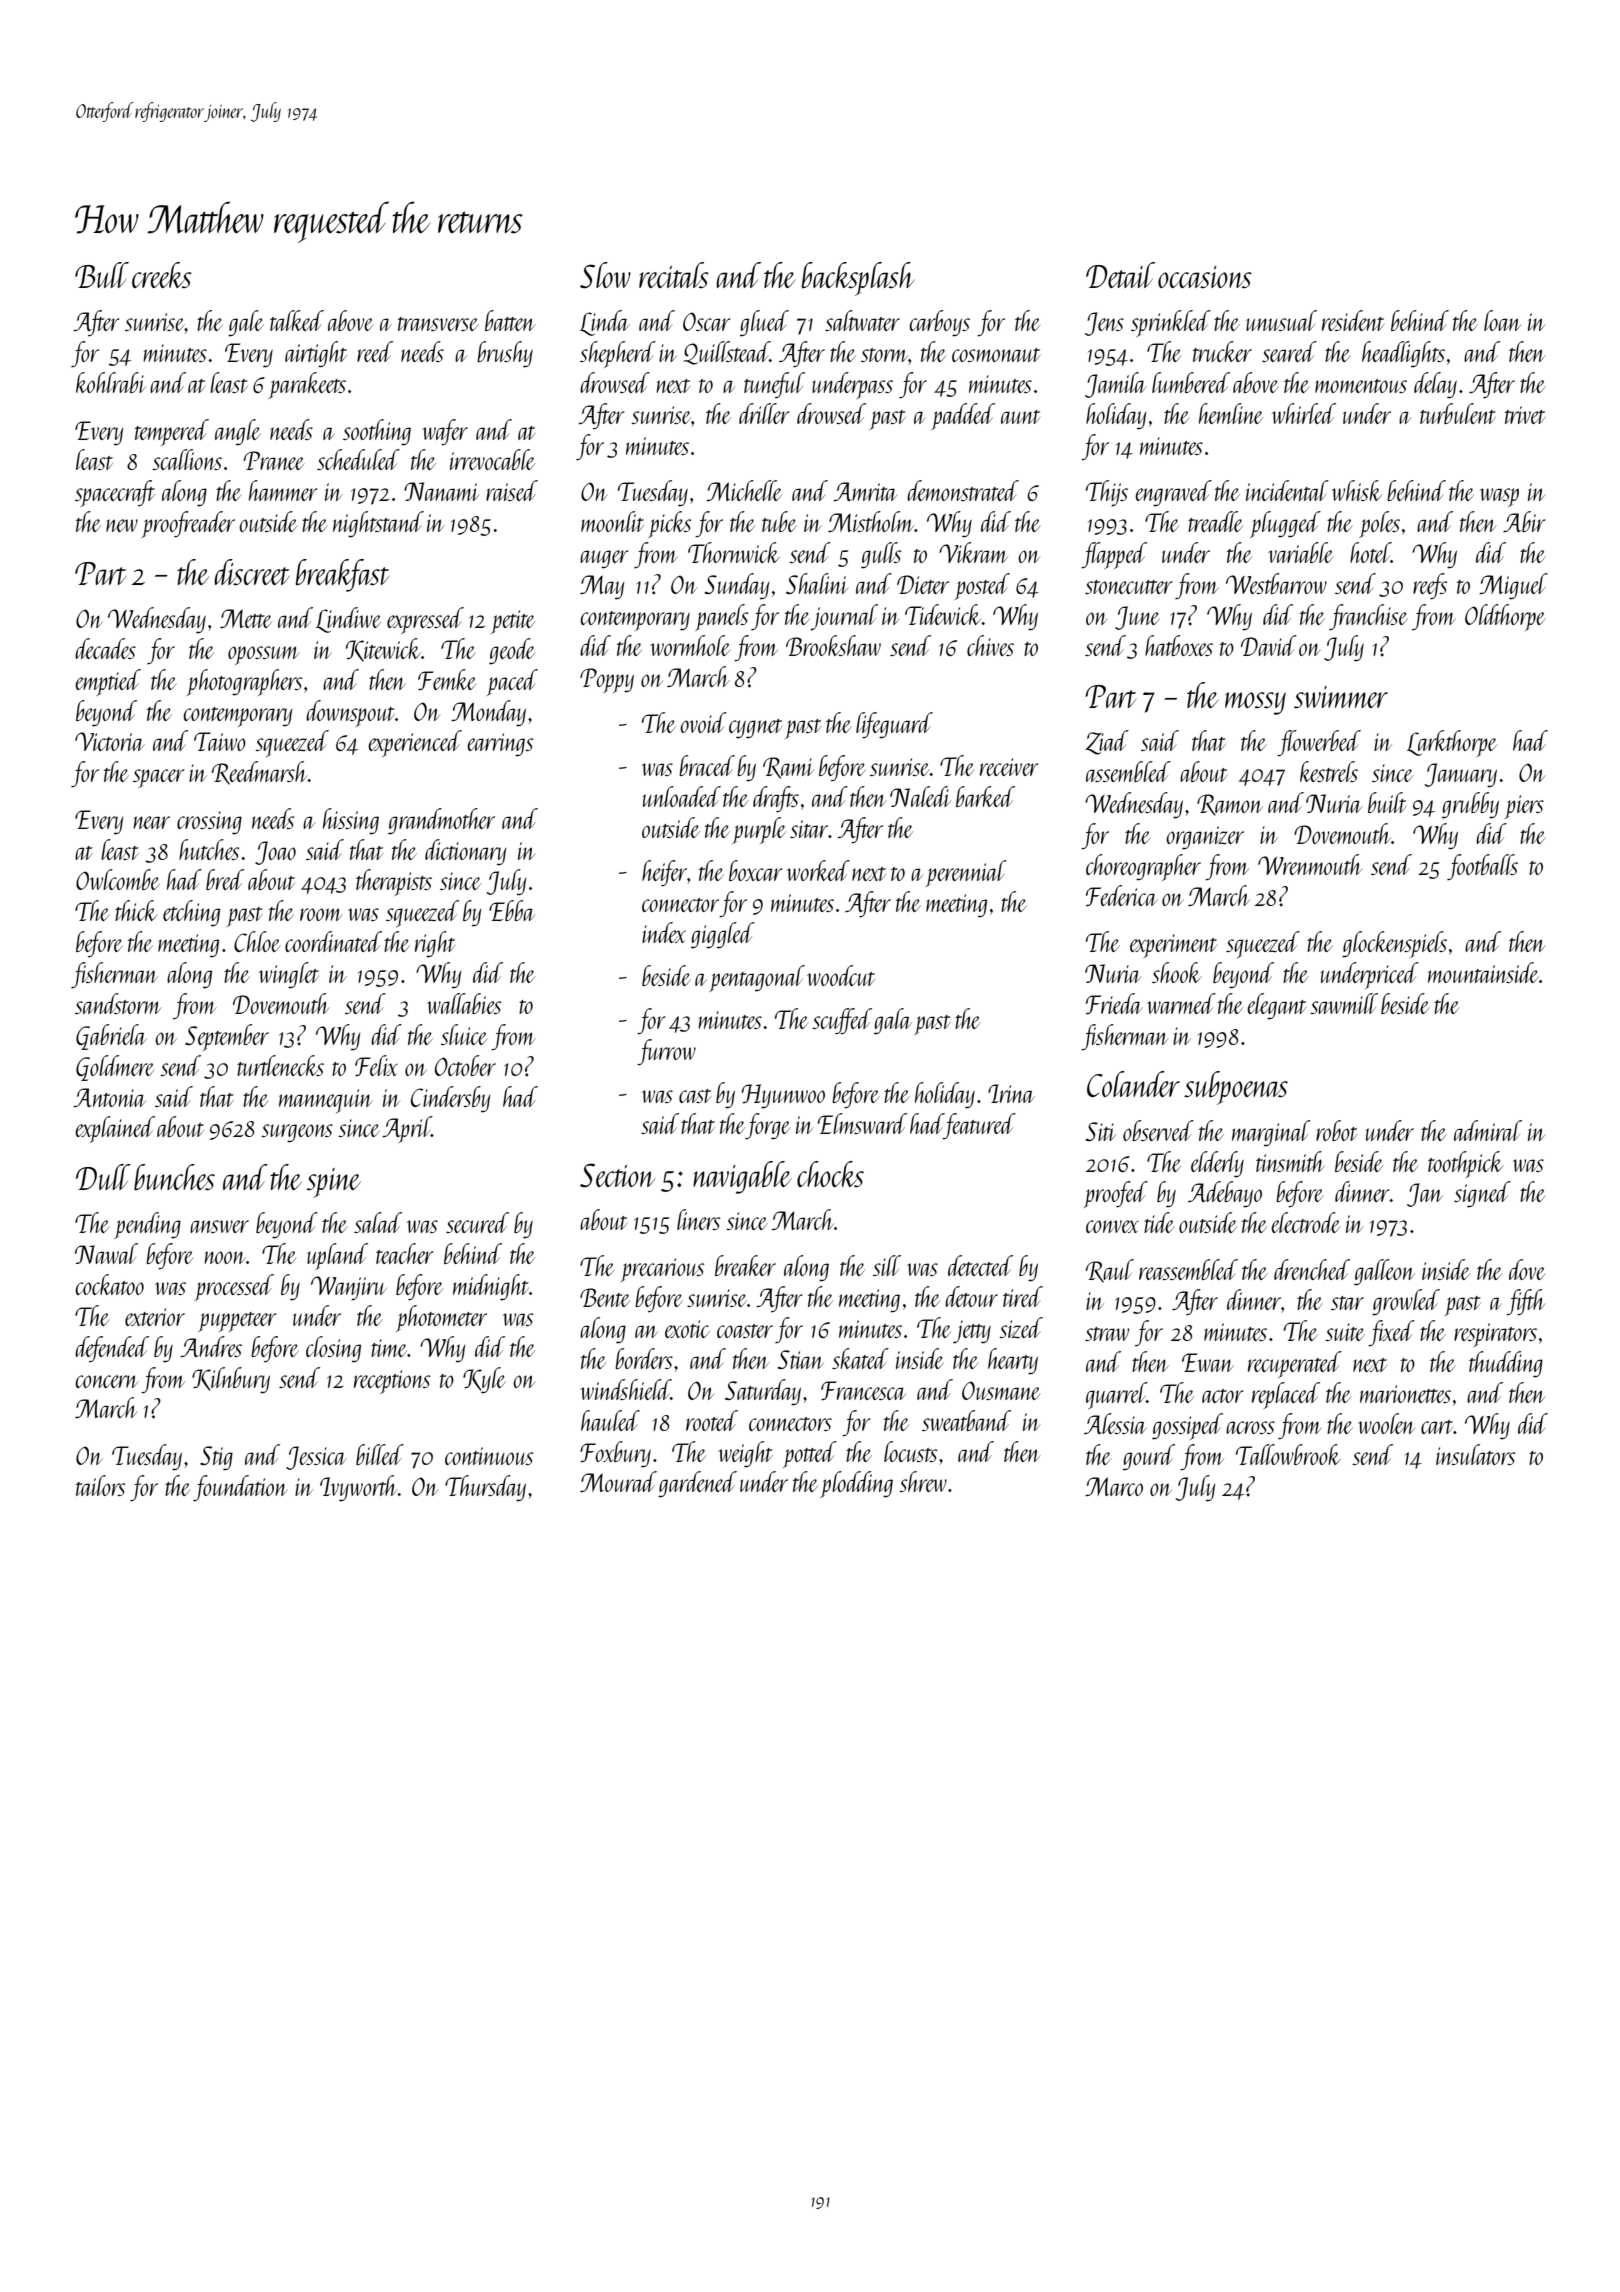 The image size is (1620, 2292). Describe the element at coordinates (102, 275) in the image. I see `Bull` at that location.
